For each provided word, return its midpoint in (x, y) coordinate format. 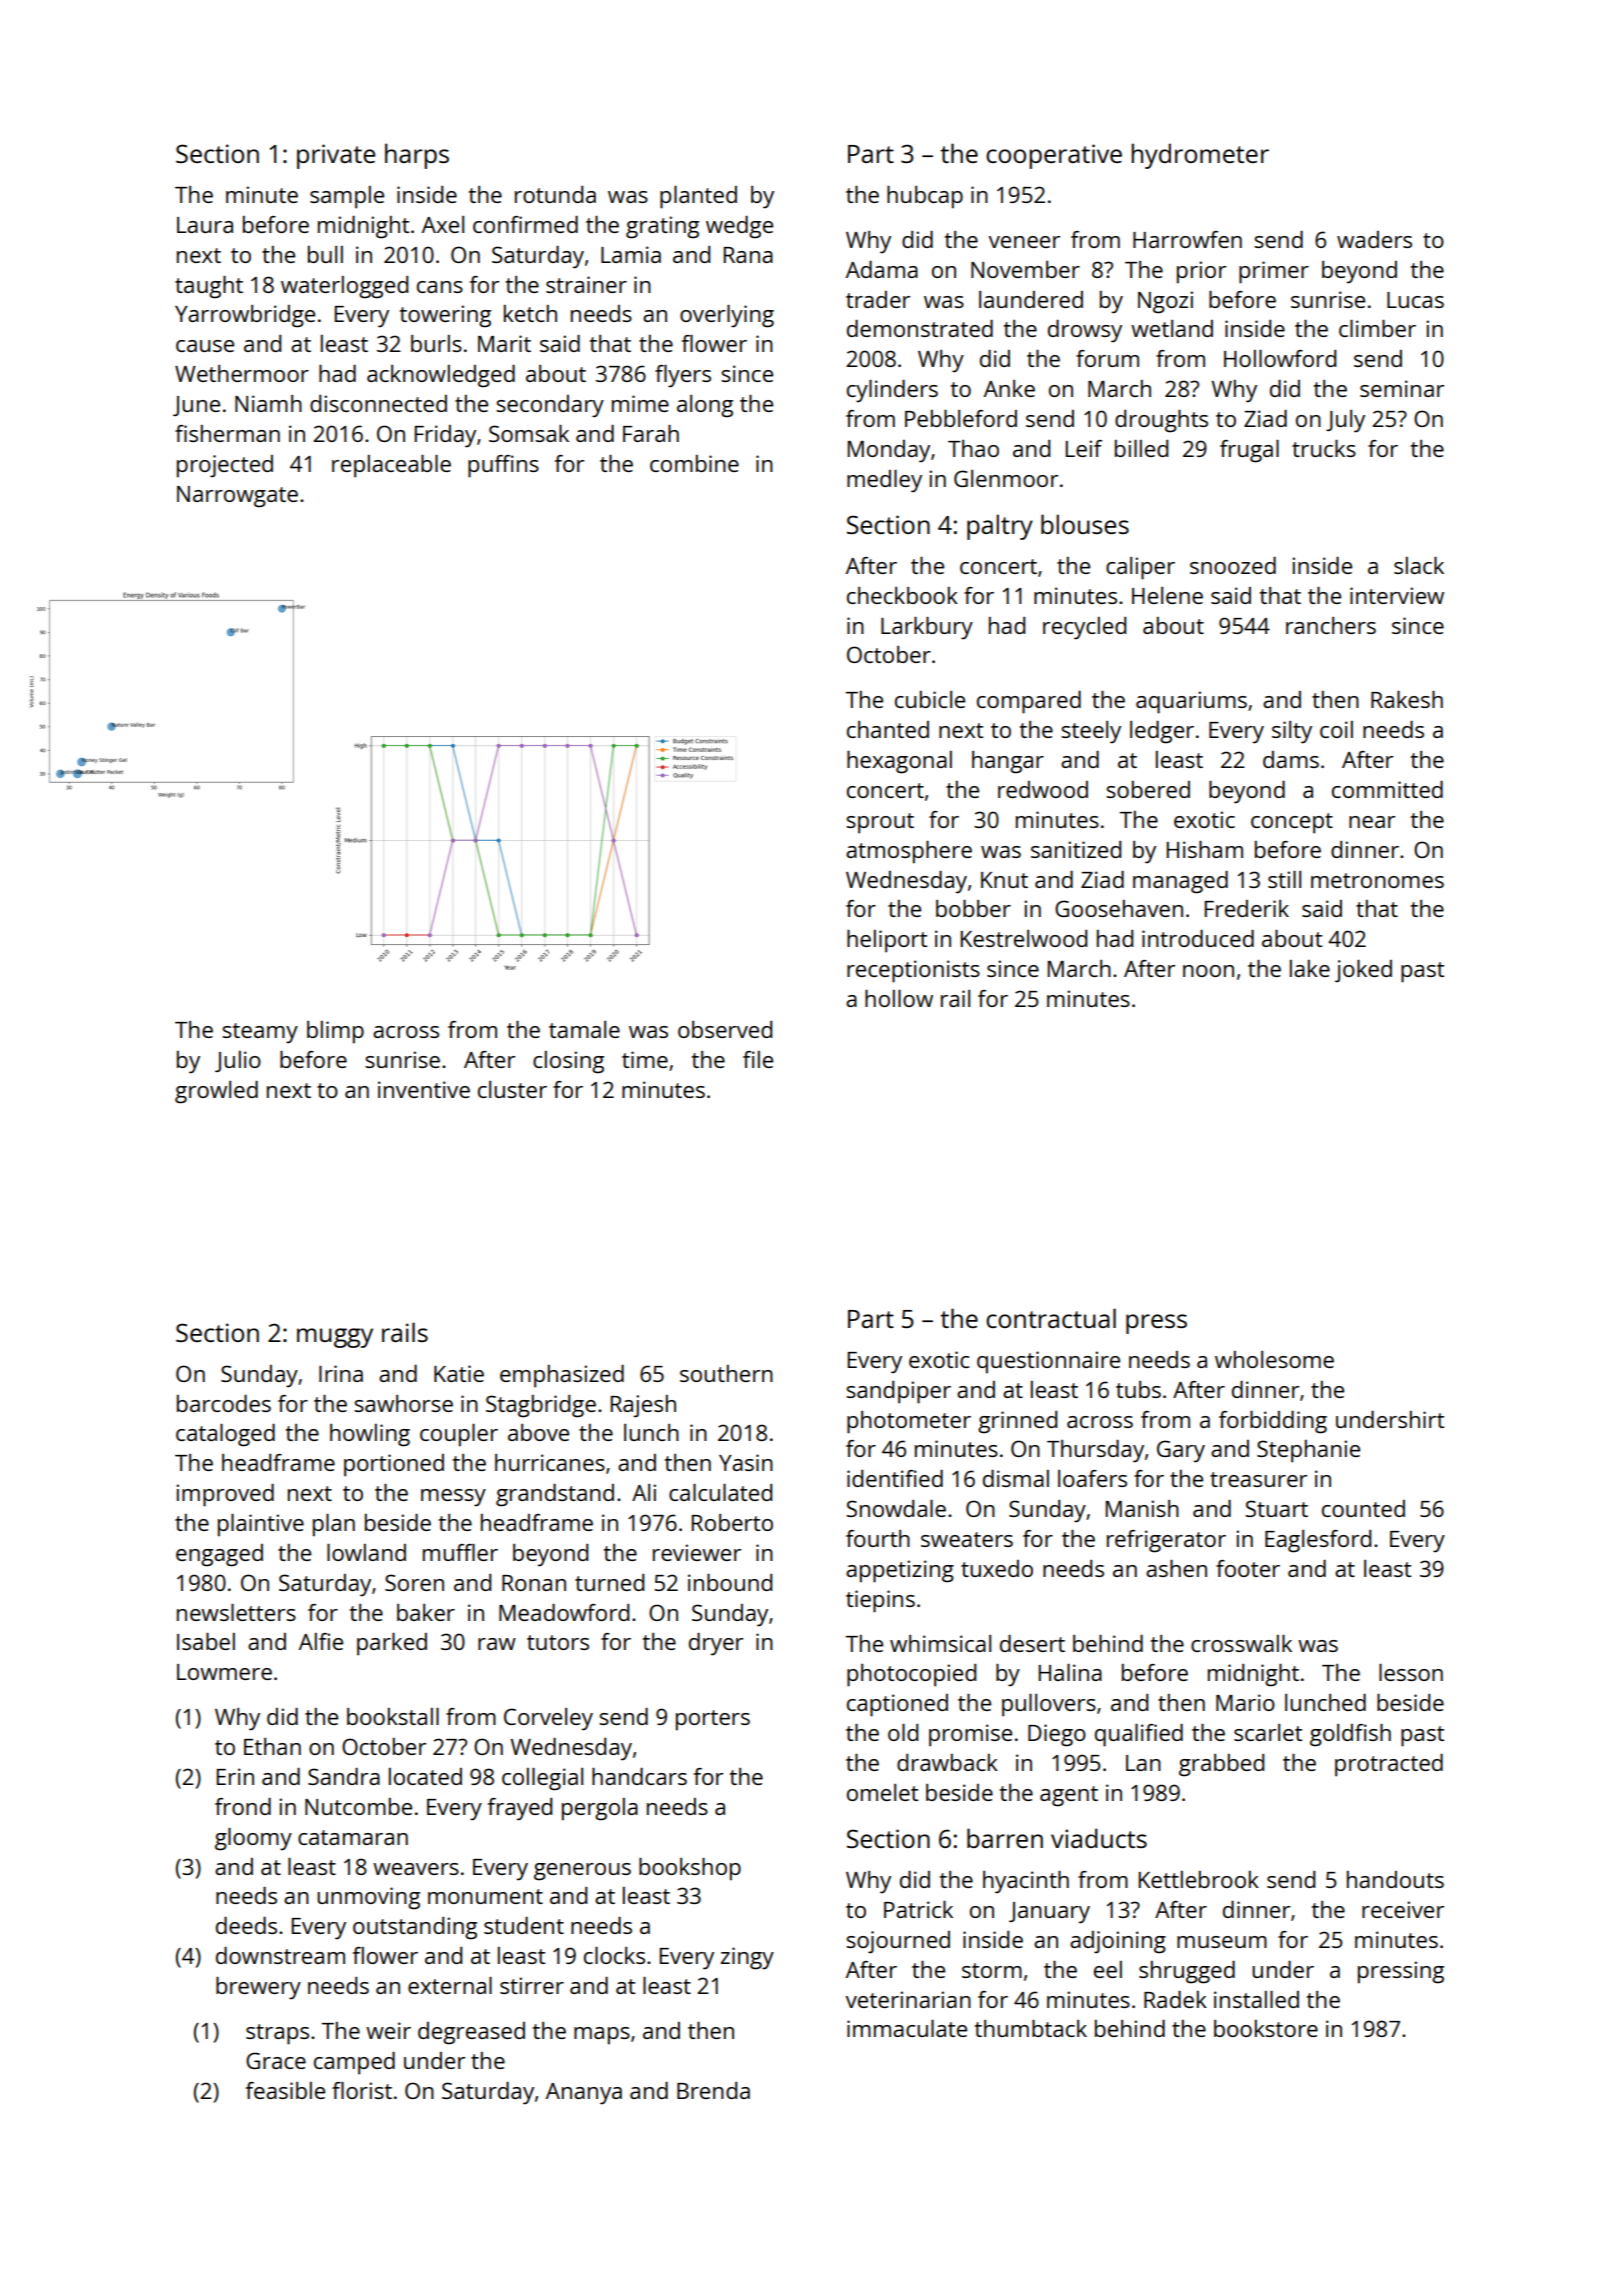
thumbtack (1031, 2028)
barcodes (224, 1403)
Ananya (584, 2094)
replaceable (391, 466)
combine (694, 463)
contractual (1051, 1318)
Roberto (732, 1522)
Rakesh (1407, 699)
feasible (285, 2090)
